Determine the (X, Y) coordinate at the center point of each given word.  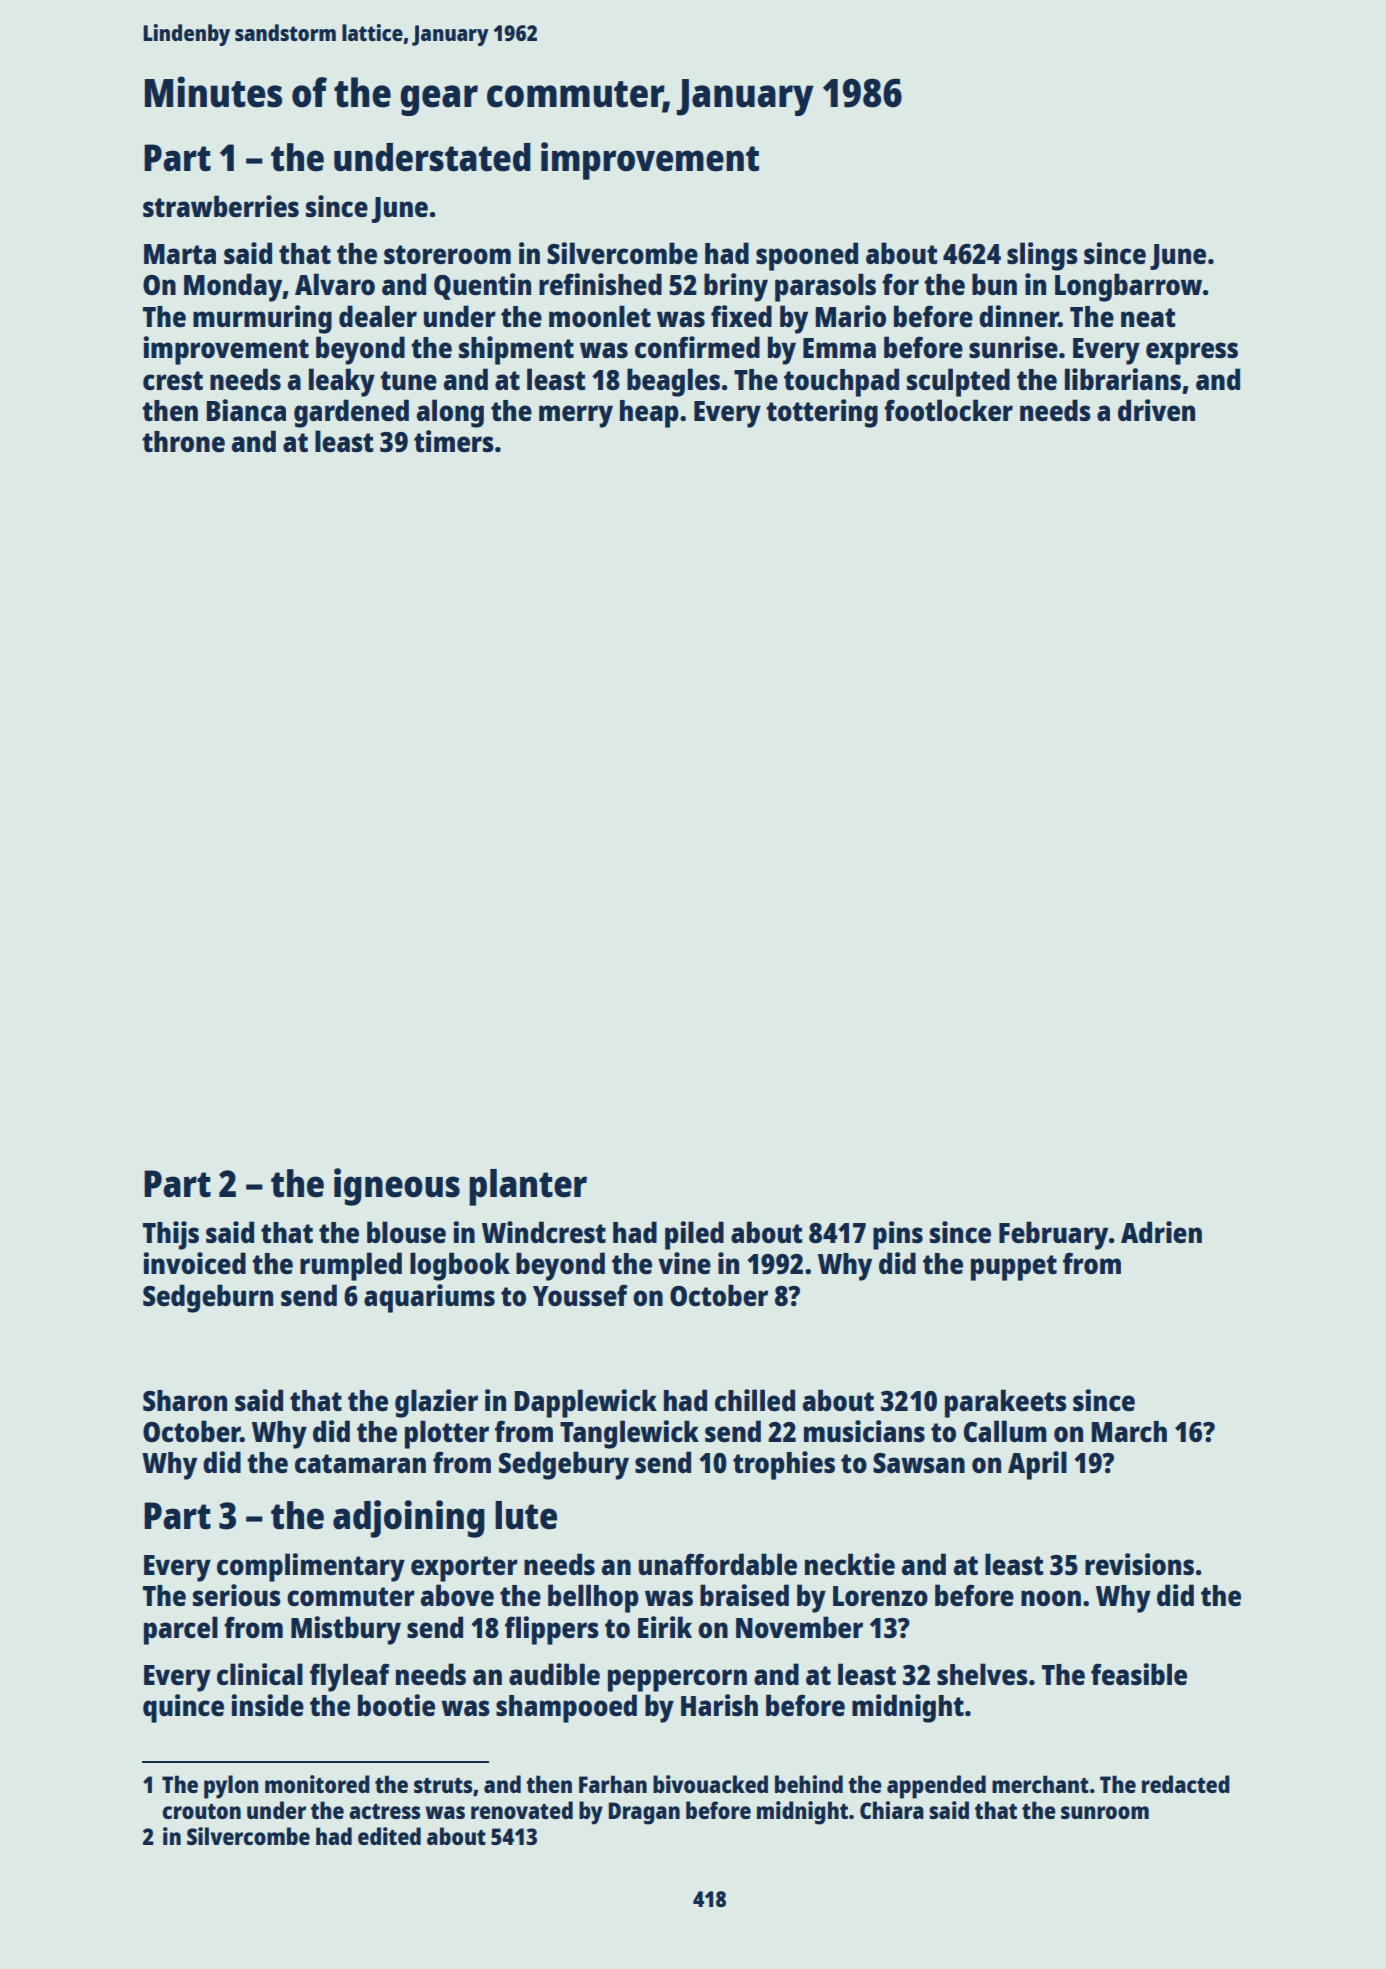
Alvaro (335, 284)
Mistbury (346, 1630)
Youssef (580, 1295)
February (1053, 1235)
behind (809, 1784)
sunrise (1013, 347)
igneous (397, 1187)
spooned (807, 256)
